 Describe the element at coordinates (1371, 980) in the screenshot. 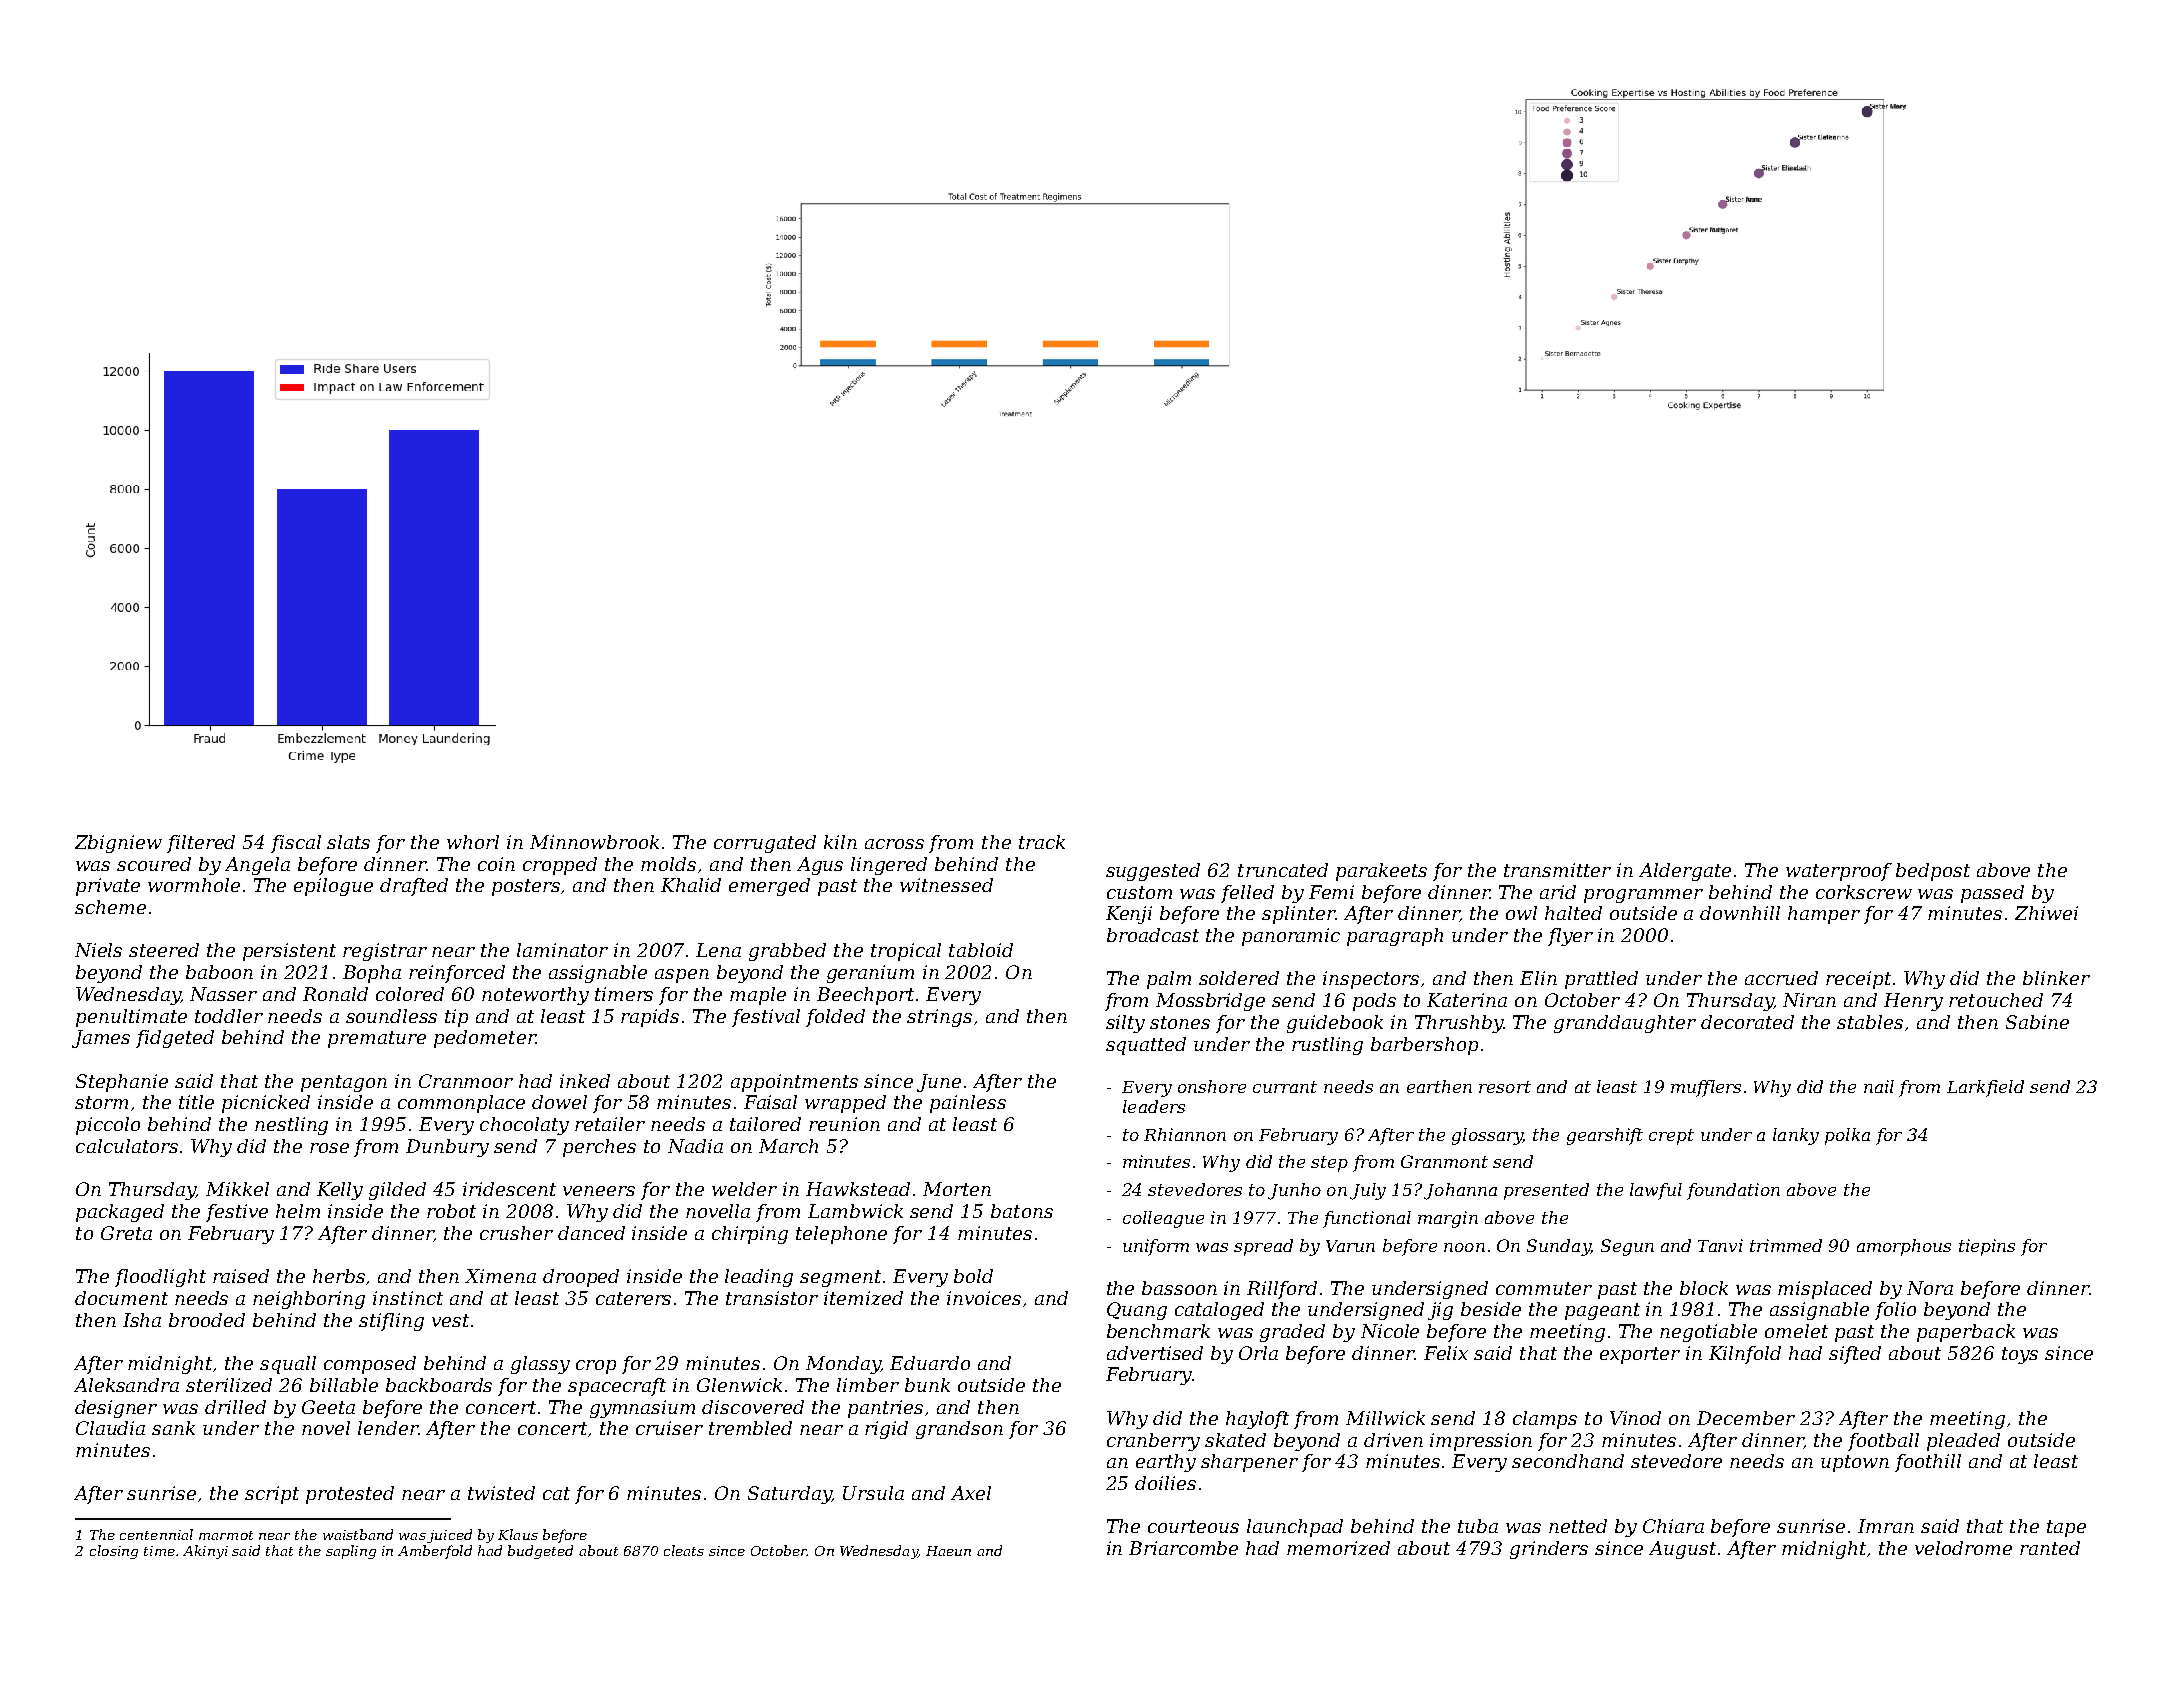

I see `inspectors` at that location.
